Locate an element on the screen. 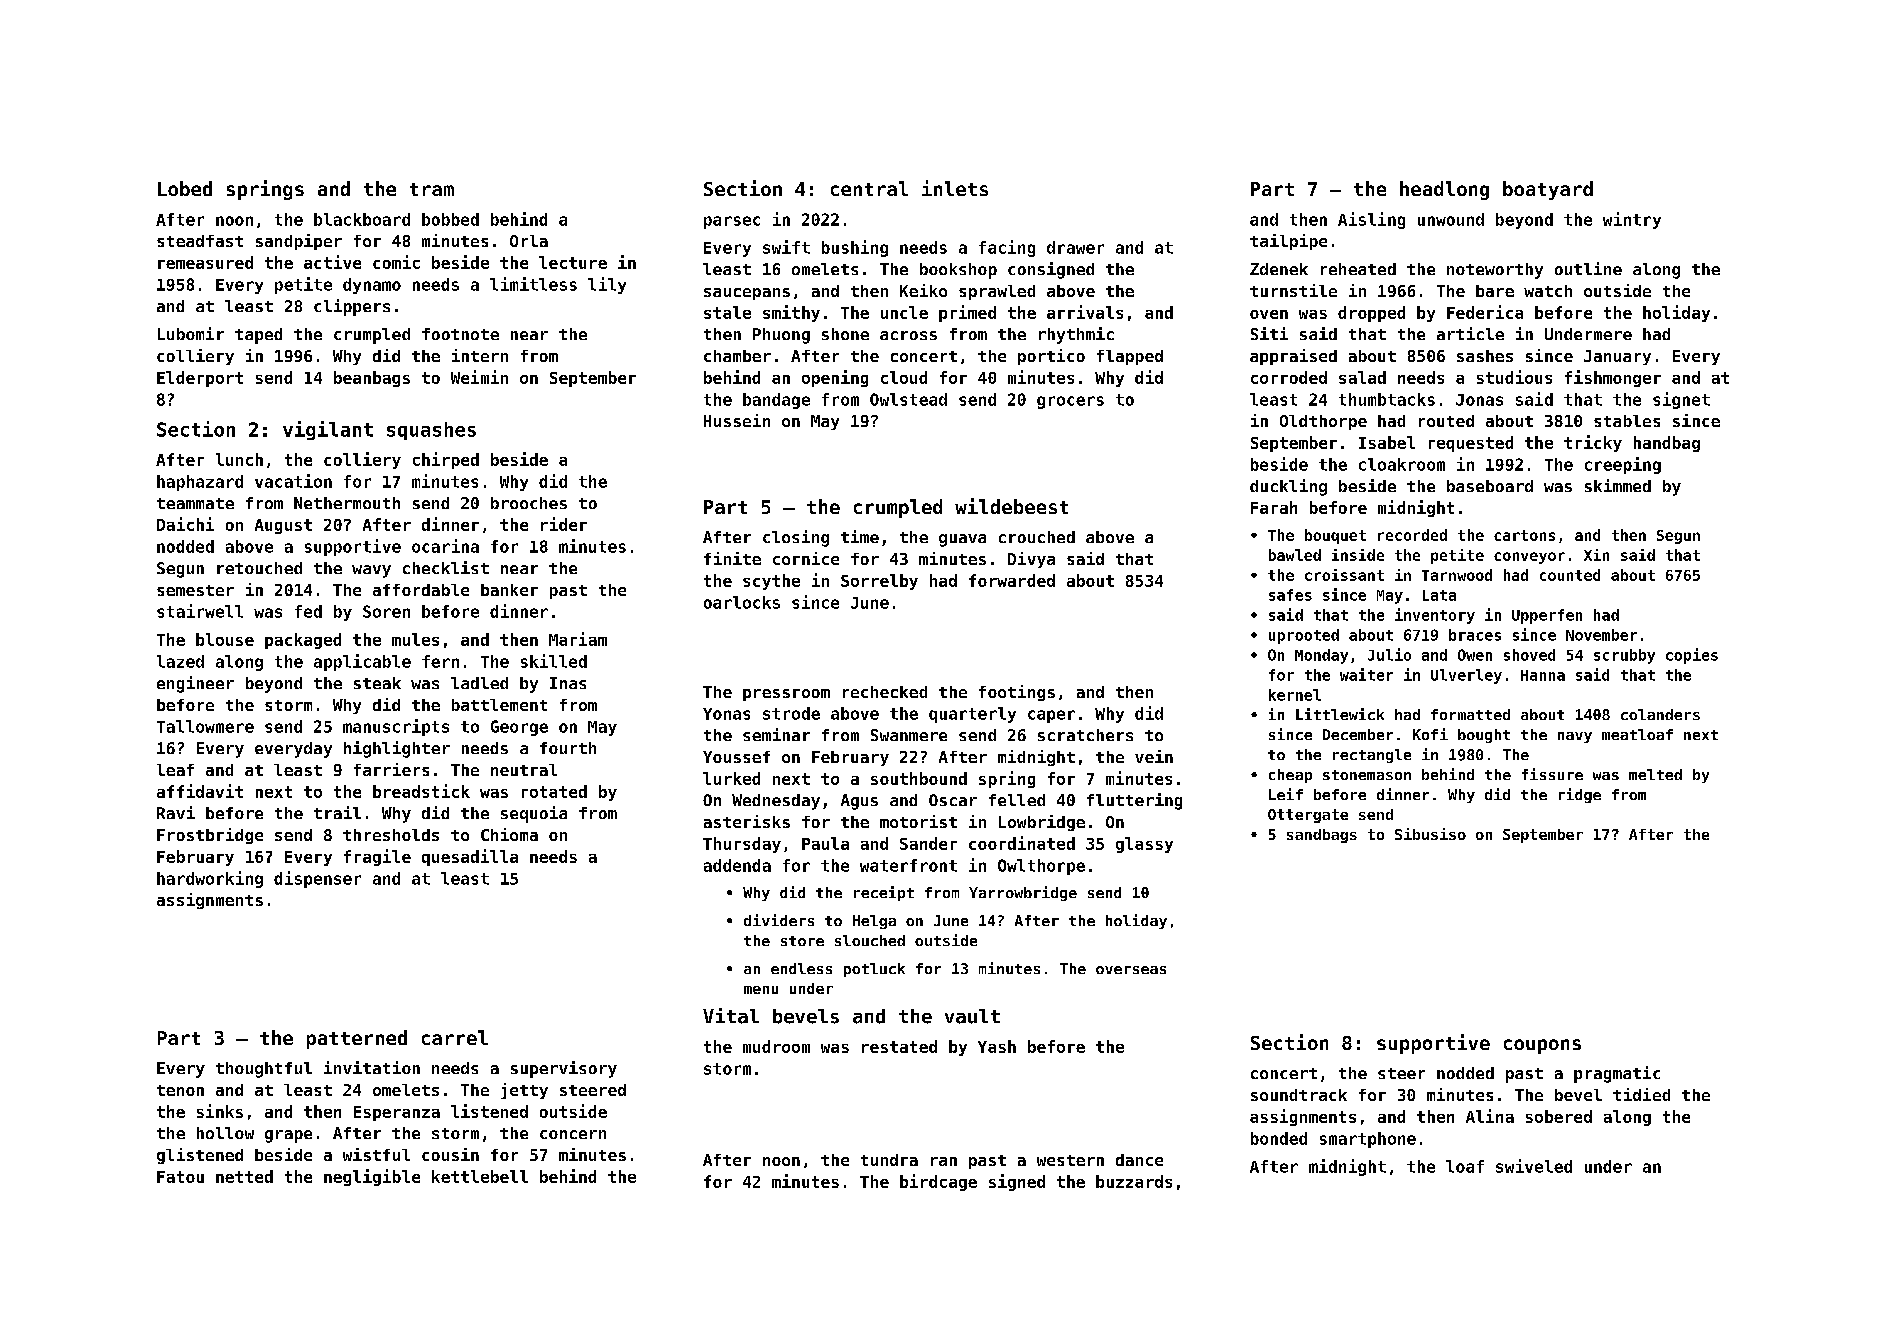  addenda is located at coordinates (737, 865).
